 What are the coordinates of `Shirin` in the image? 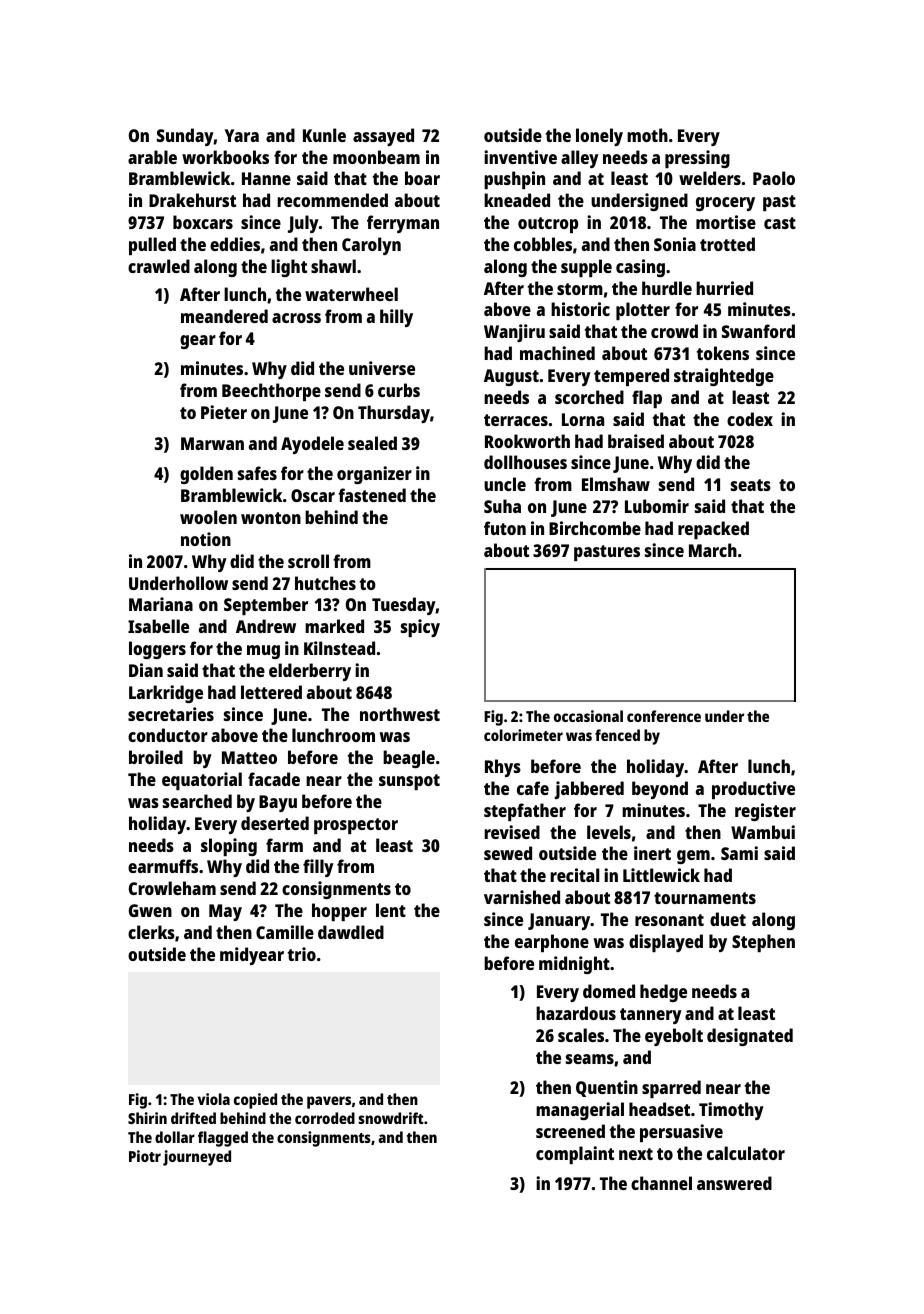 It's located at (147, 1118).
